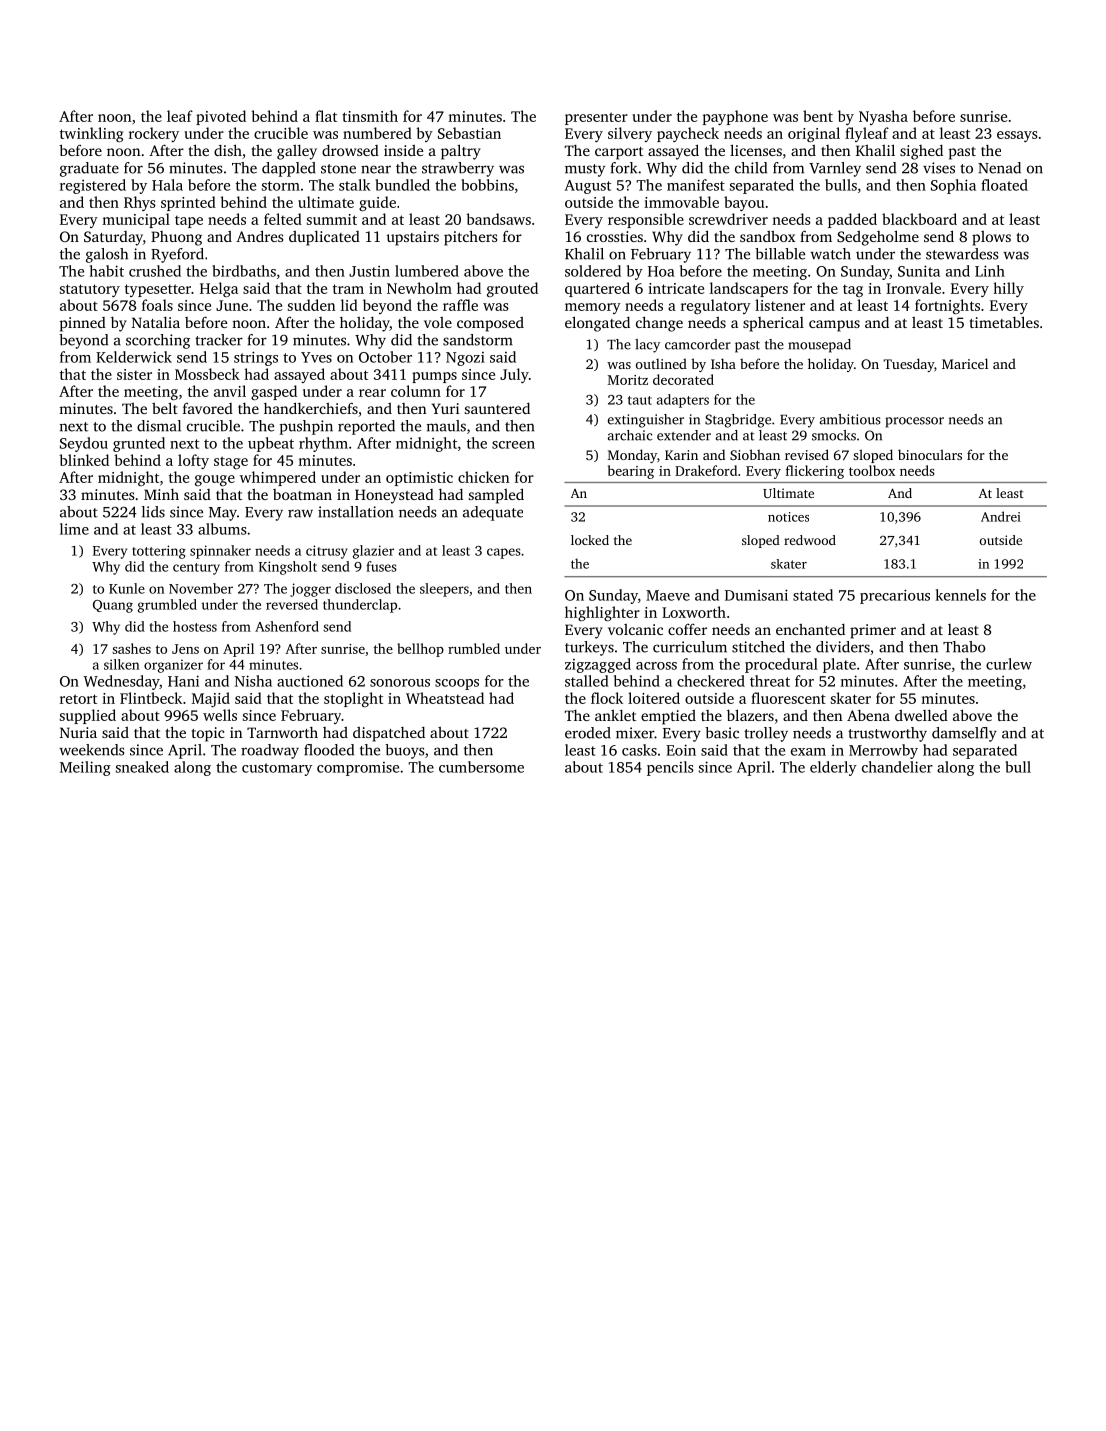  I want to click on stage, so click(231, 462).
